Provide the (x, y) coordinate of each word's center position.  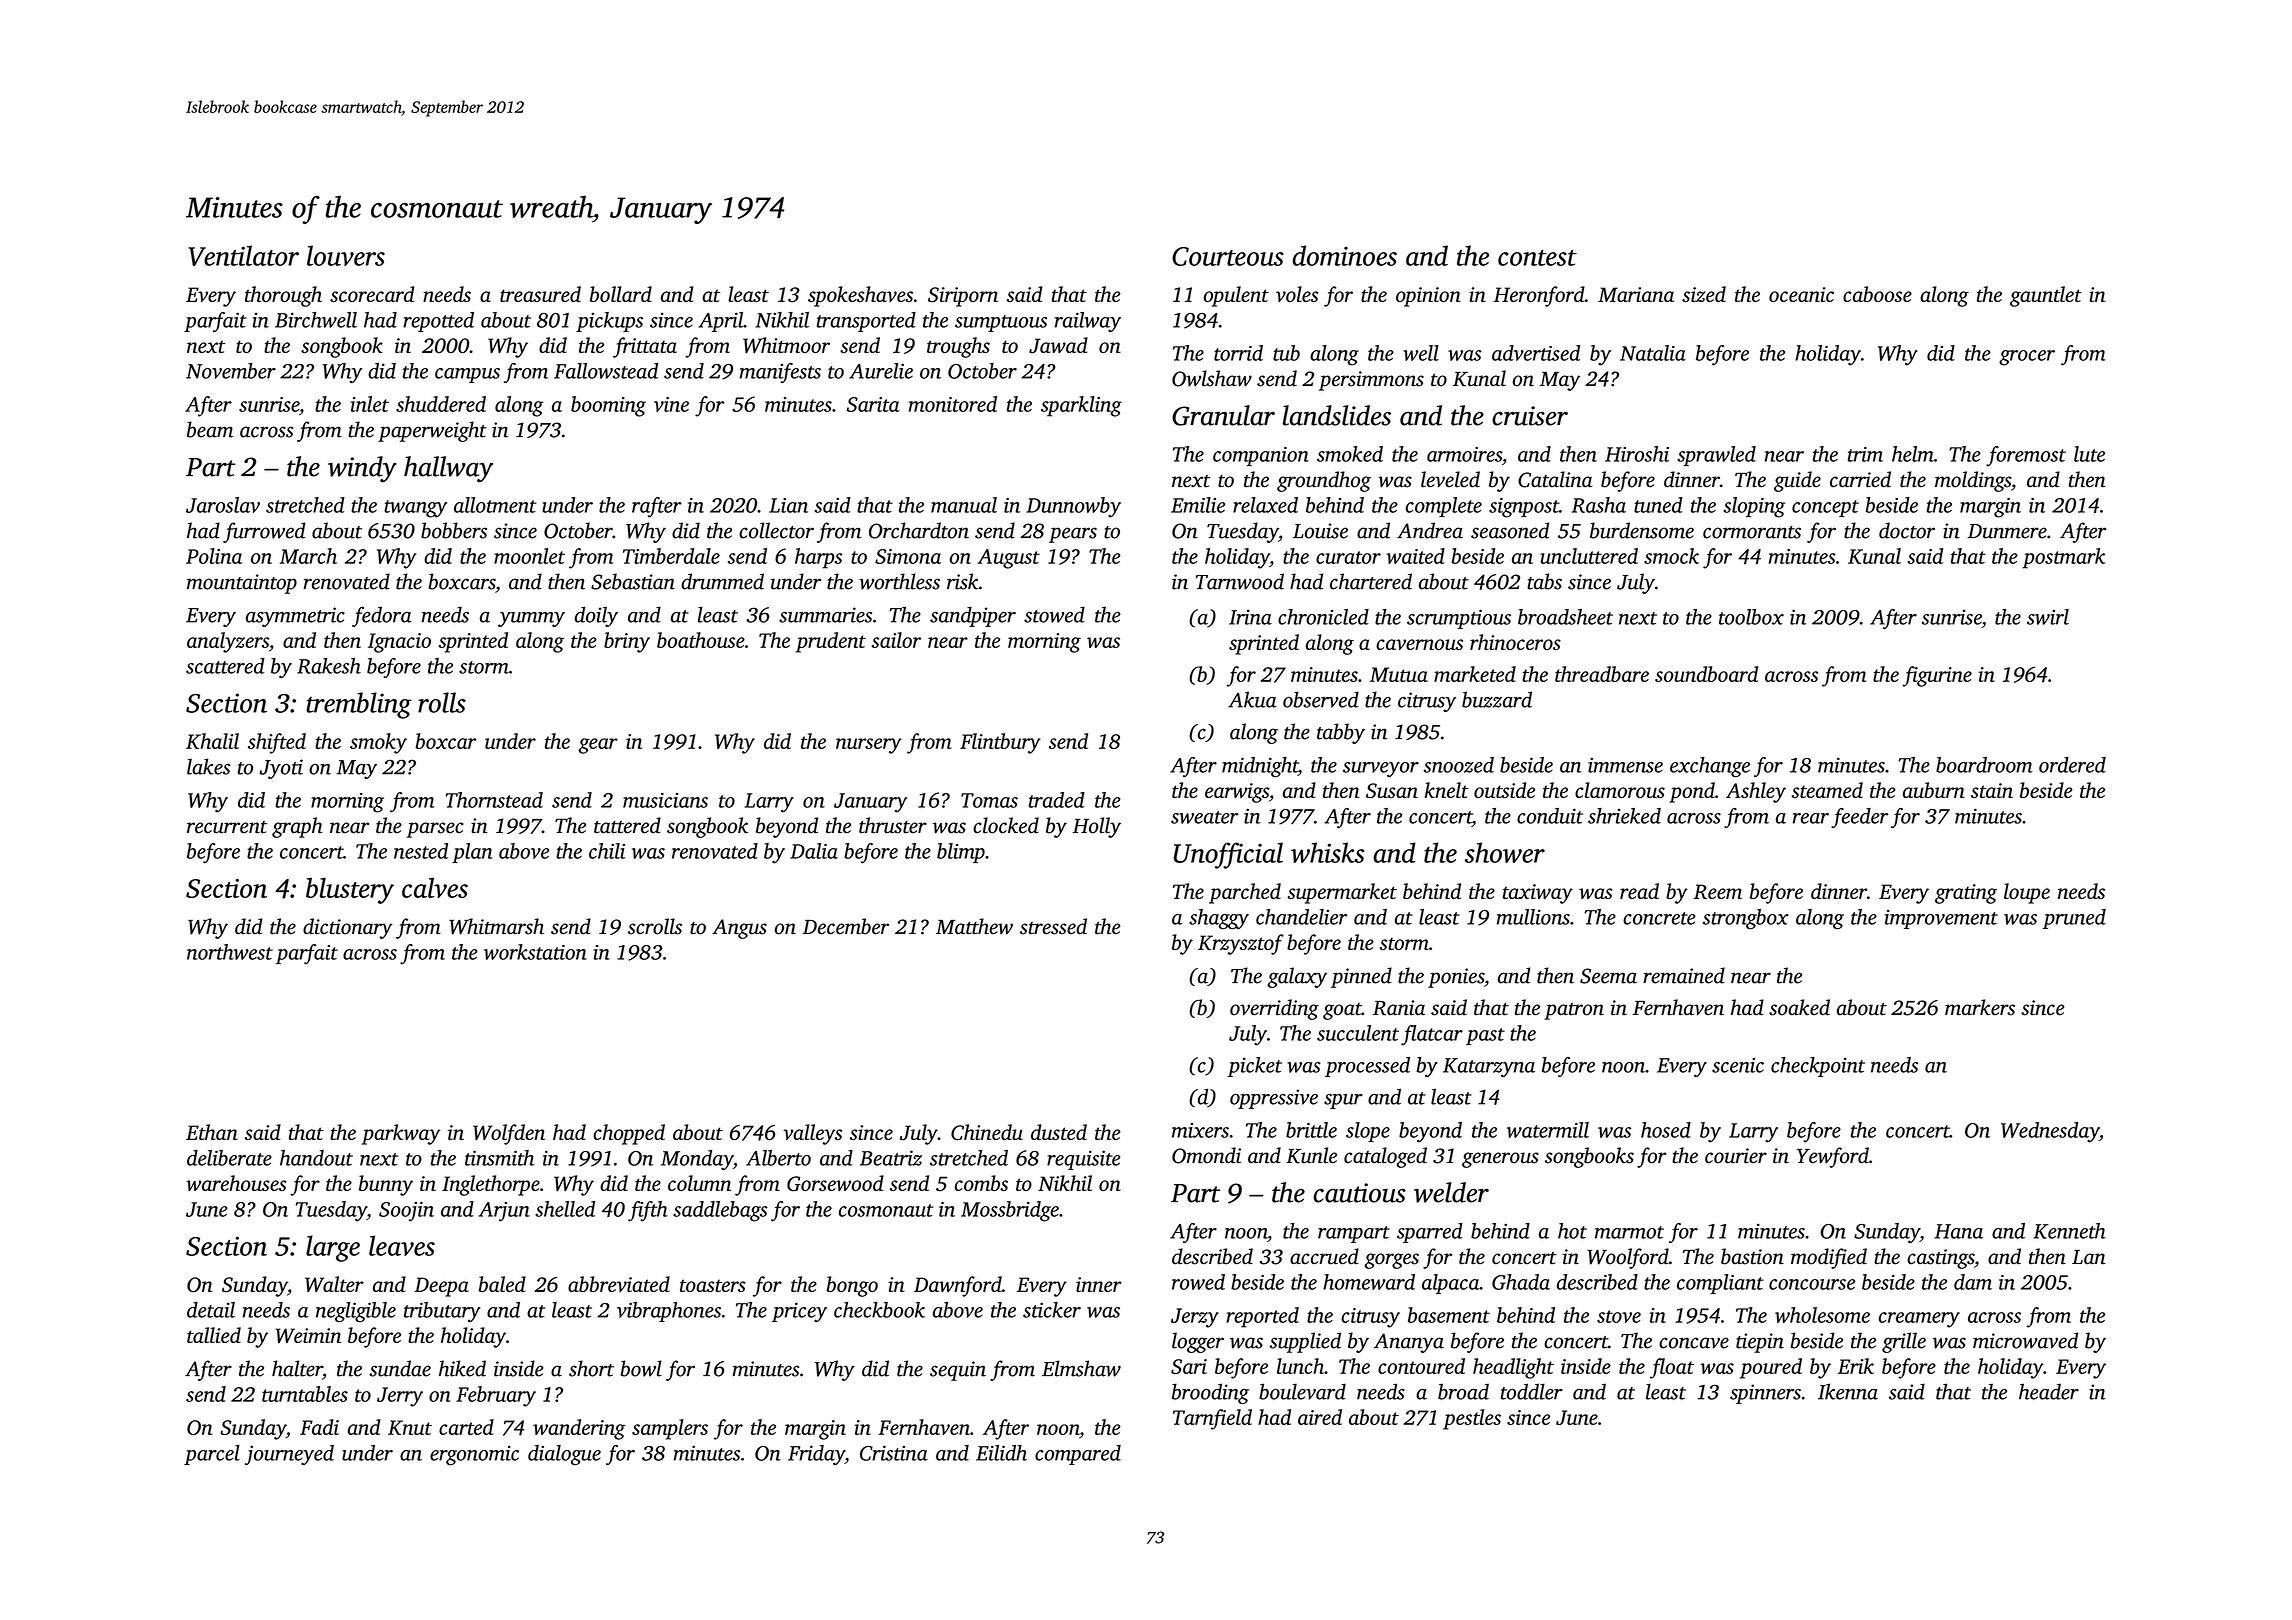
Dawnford (958, 1286)
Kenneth (2069, 1231)
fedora (382, 616)
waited (1416, 556)
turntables (305, 1394)
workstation (535, 952)
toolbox (1751, 617)
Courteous (1228, 256)
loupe (2027, 893)
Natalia (1653, 353)
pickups (609, 322)
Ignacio (399, 643)
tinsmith (499, 1158)
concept (1825, 508)
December (845, 926)
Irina (1250, 617)
